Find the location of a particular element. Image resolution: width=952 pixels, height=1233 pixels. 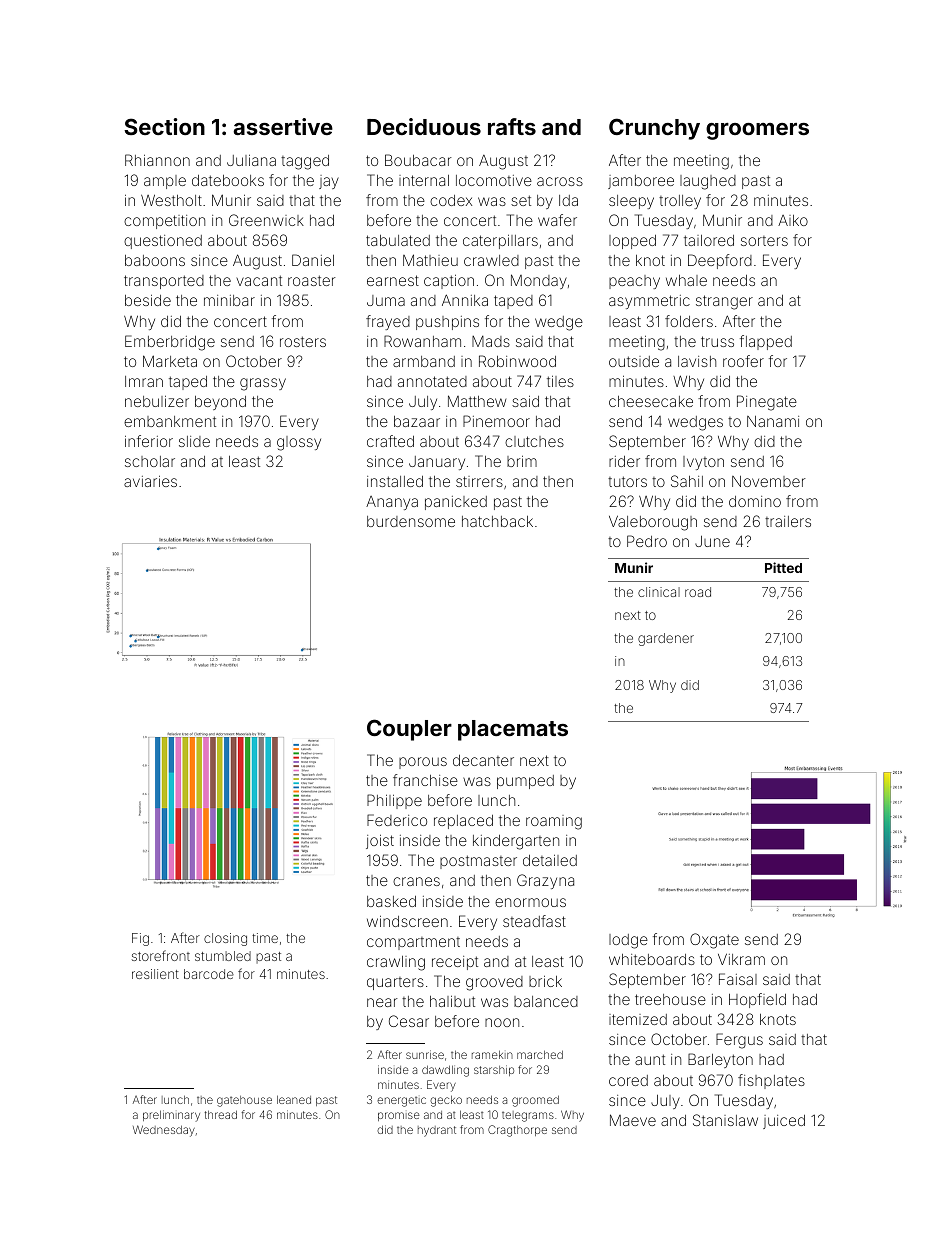

noon is located at coordinates (502, 1022).
